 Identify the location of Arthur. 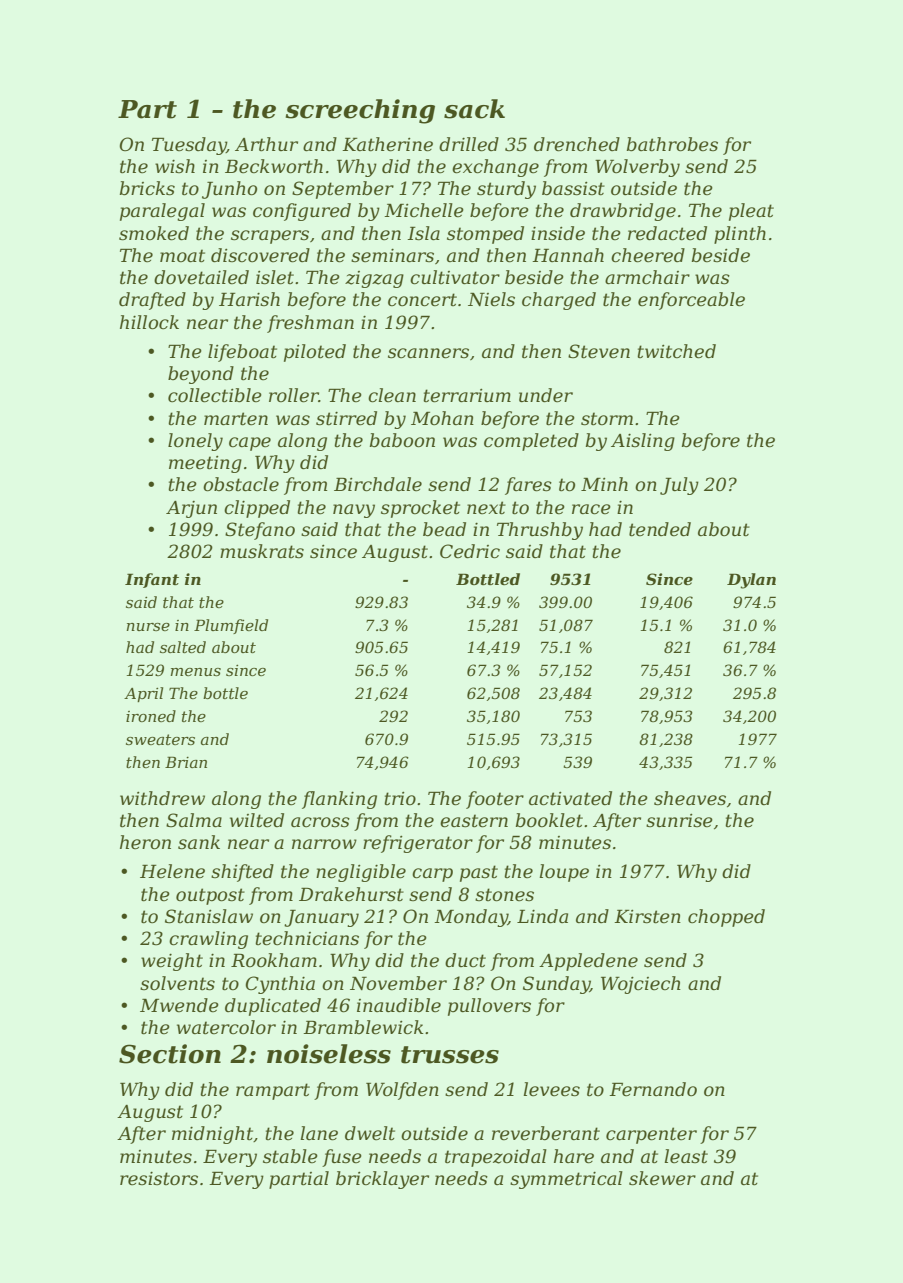
(266, 144).
